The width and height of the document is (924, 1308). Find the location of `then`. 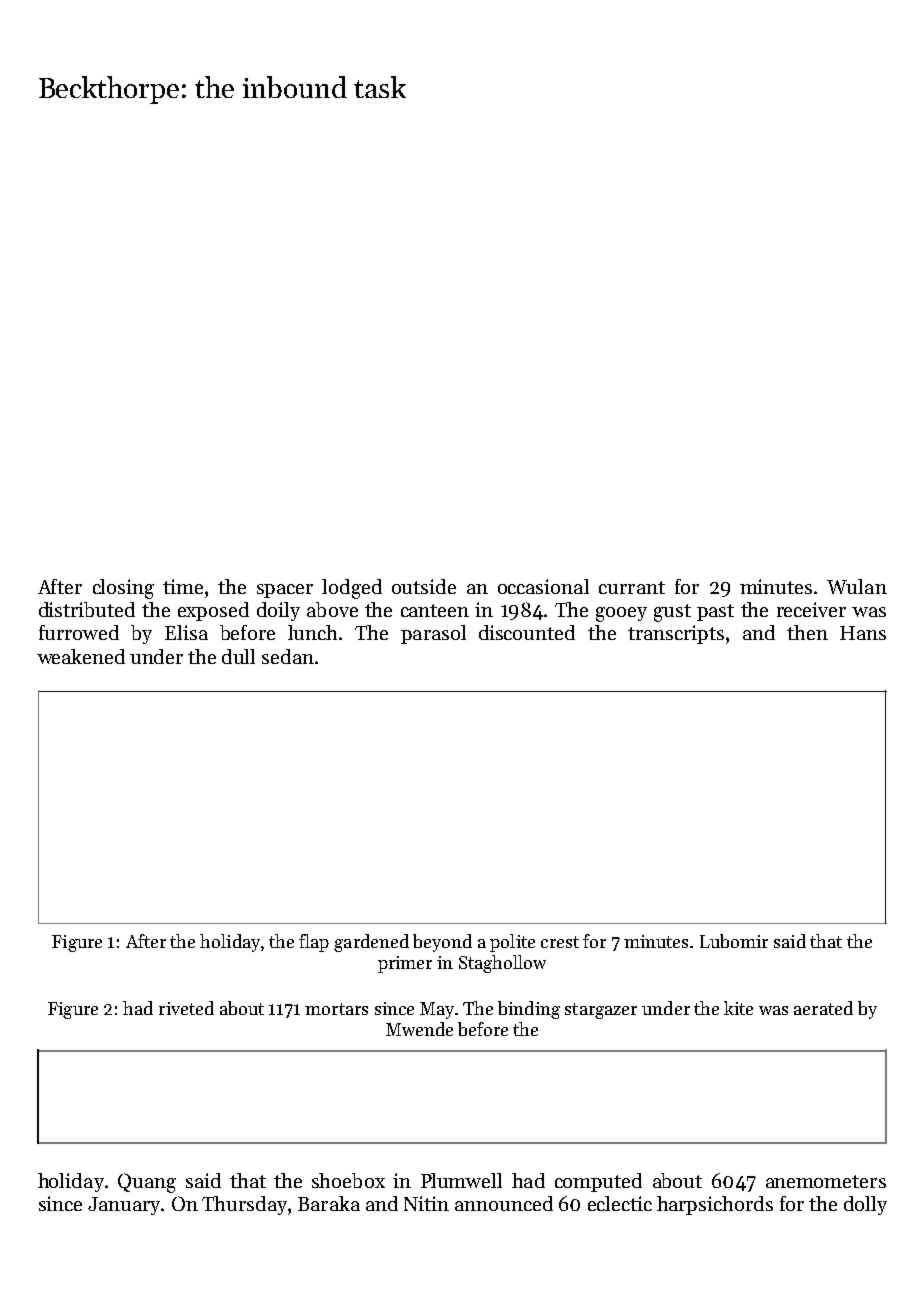

then is located at coordinates (807, 632).
